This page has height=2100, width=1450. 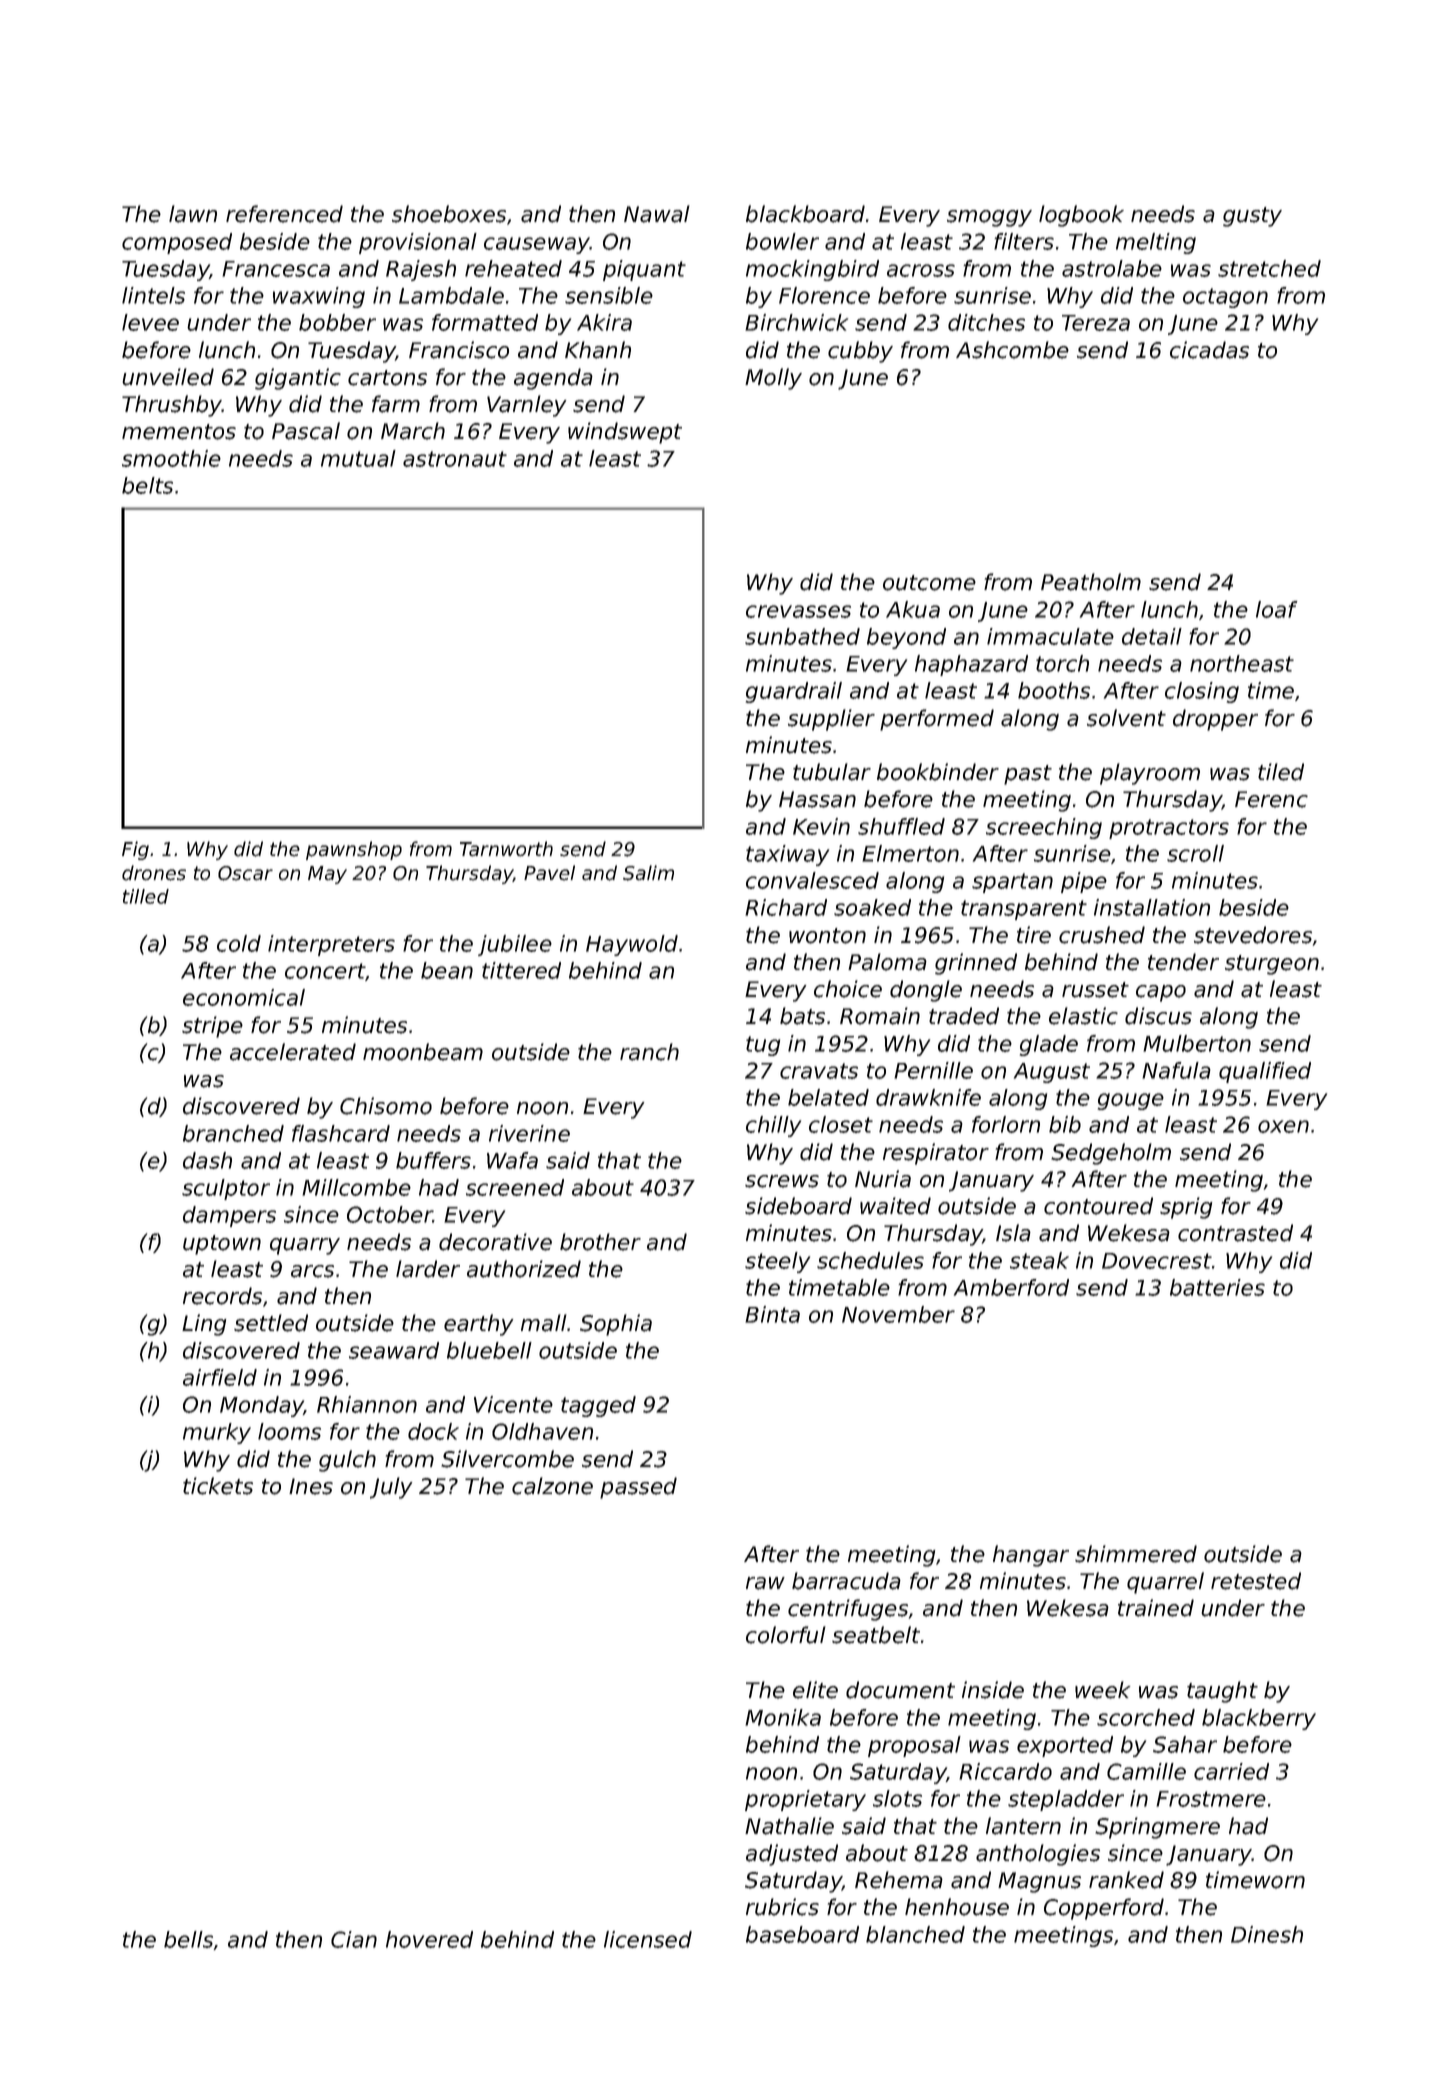 What do you see at coordinates (1281, 772) in the page?
I see `tiled` at bounding box center [1281, 772].
